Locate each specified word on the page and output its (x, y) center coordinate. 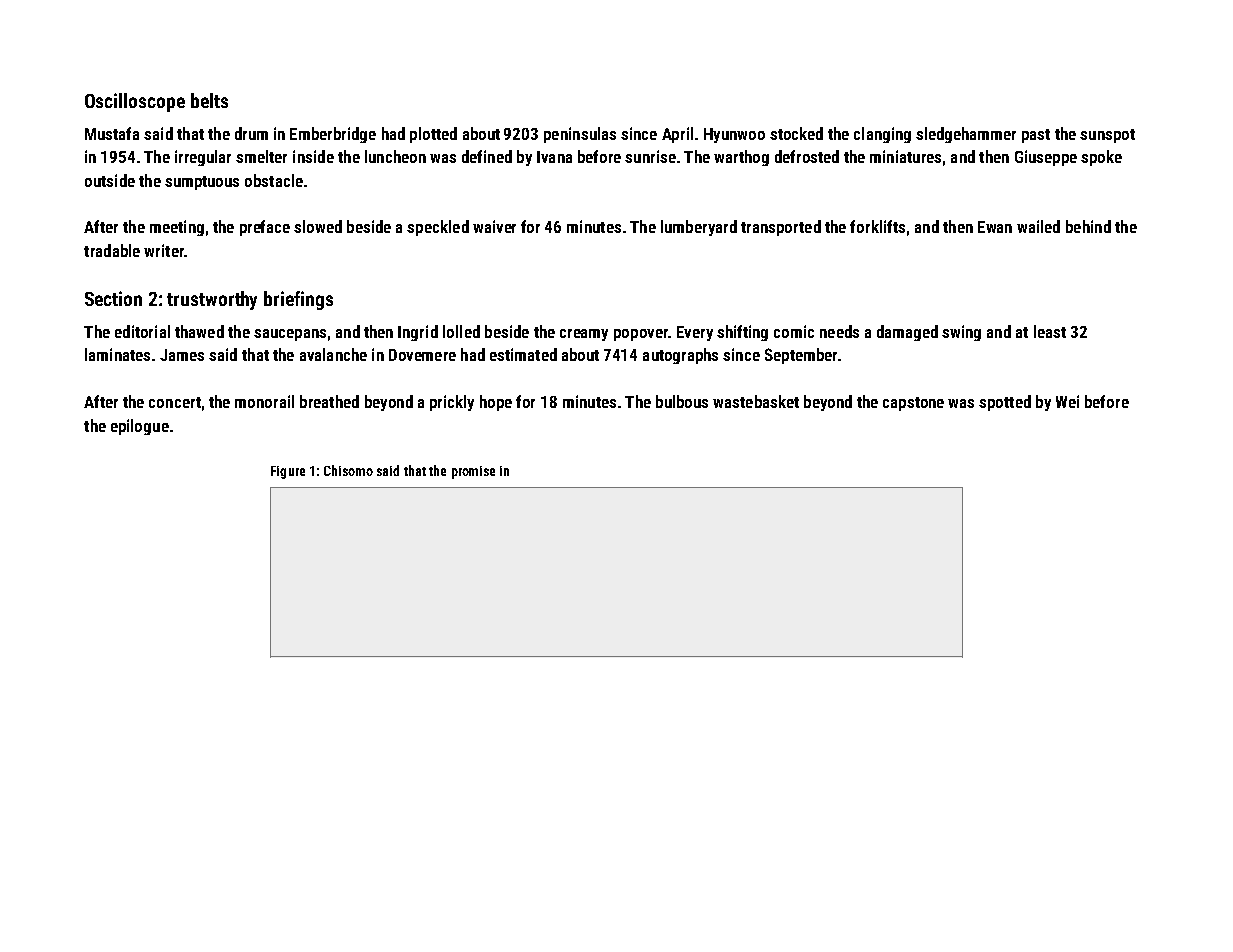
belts (209, 100)
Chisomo (348, 470)
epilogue (140, 427)
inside (313, 156)
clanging (882, 135)
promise (473, 472)
